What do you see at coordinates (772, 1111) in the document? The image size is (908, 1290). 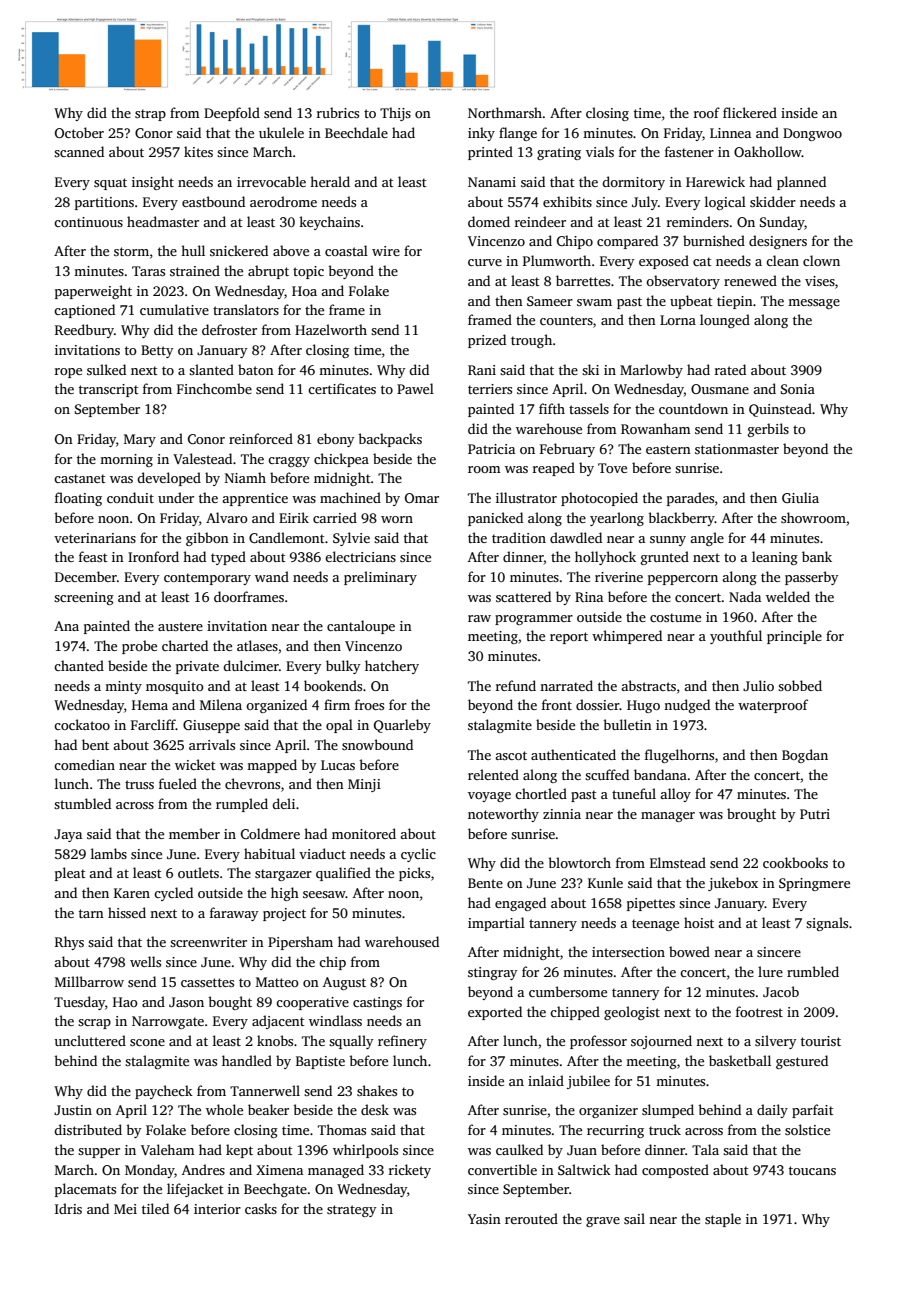 I see `daily` at bounding box center [772, 1111].
